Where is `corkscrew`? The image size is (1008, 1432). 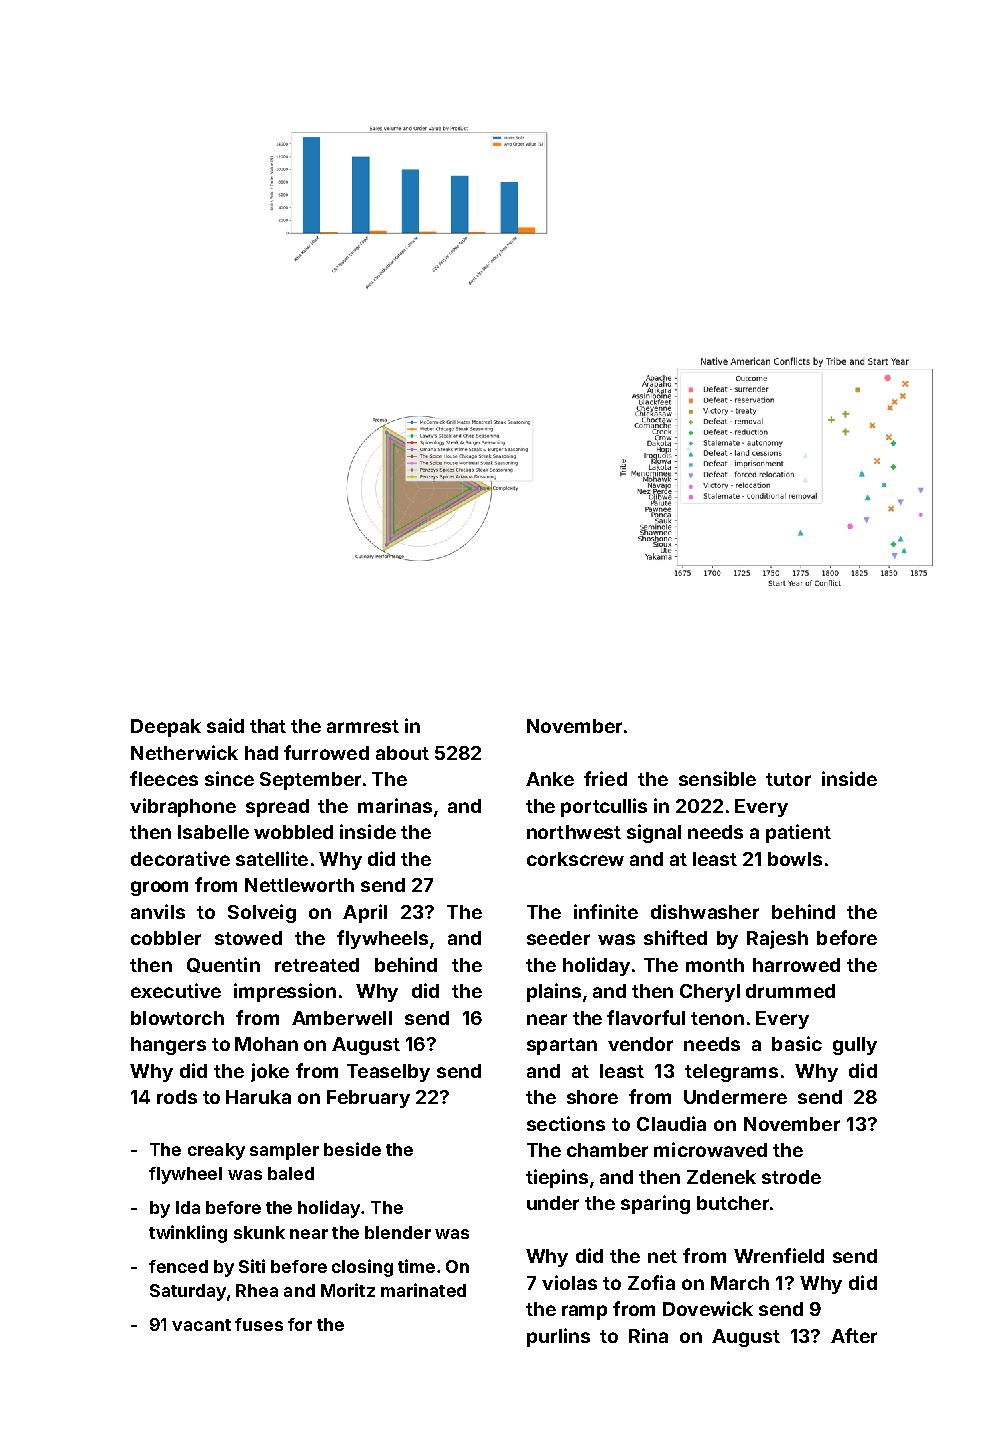 corkscrew is located at coordinates (575, 859).
